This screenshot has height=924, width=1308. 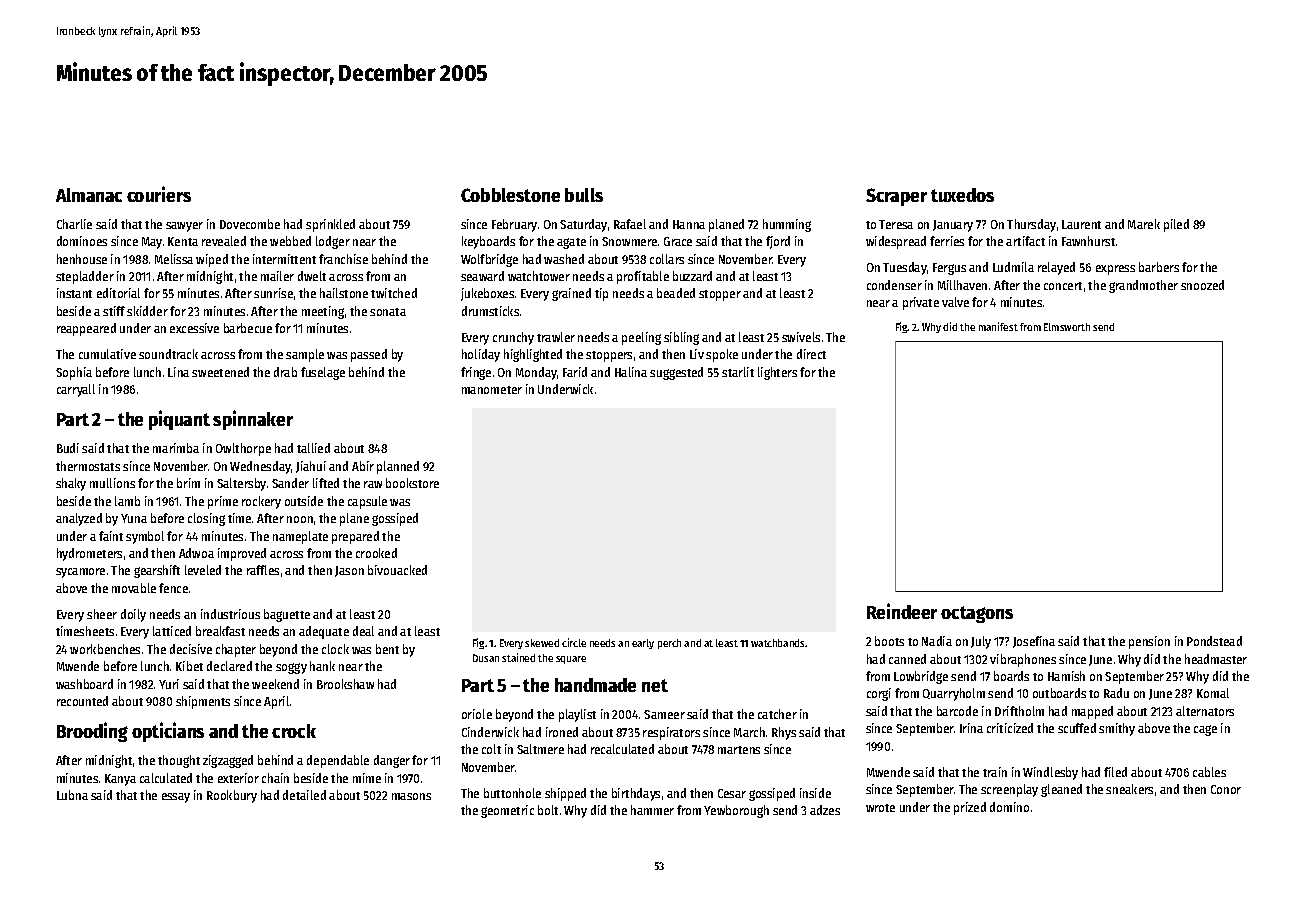 What do you see at coordinates (152, 243) in the screenshot?
I see `May` at bounding box center [152, 243].
